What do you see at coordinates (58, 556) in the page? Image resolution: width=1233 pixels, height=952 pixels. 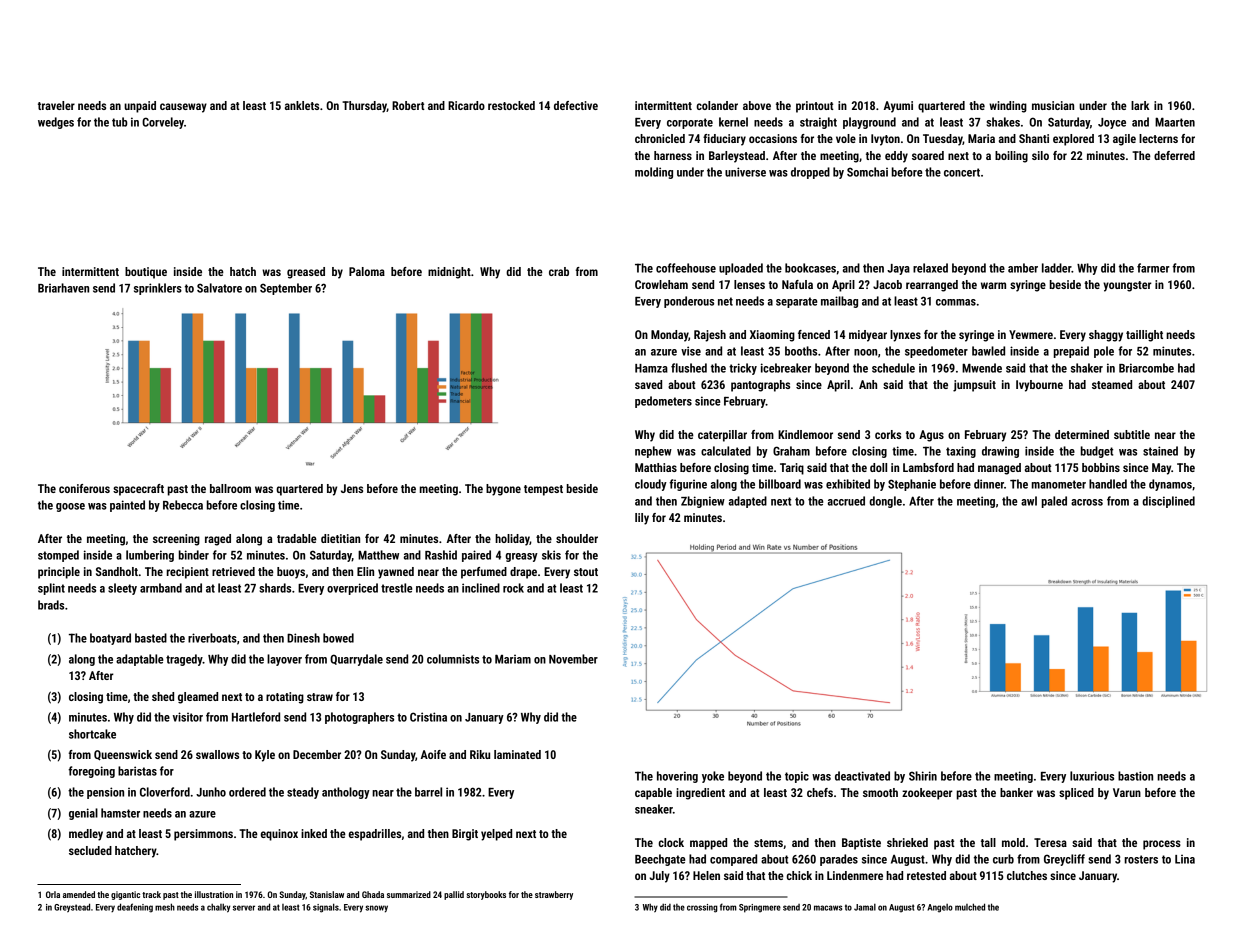 I see `stomped` at bounding box center [58, 556].
